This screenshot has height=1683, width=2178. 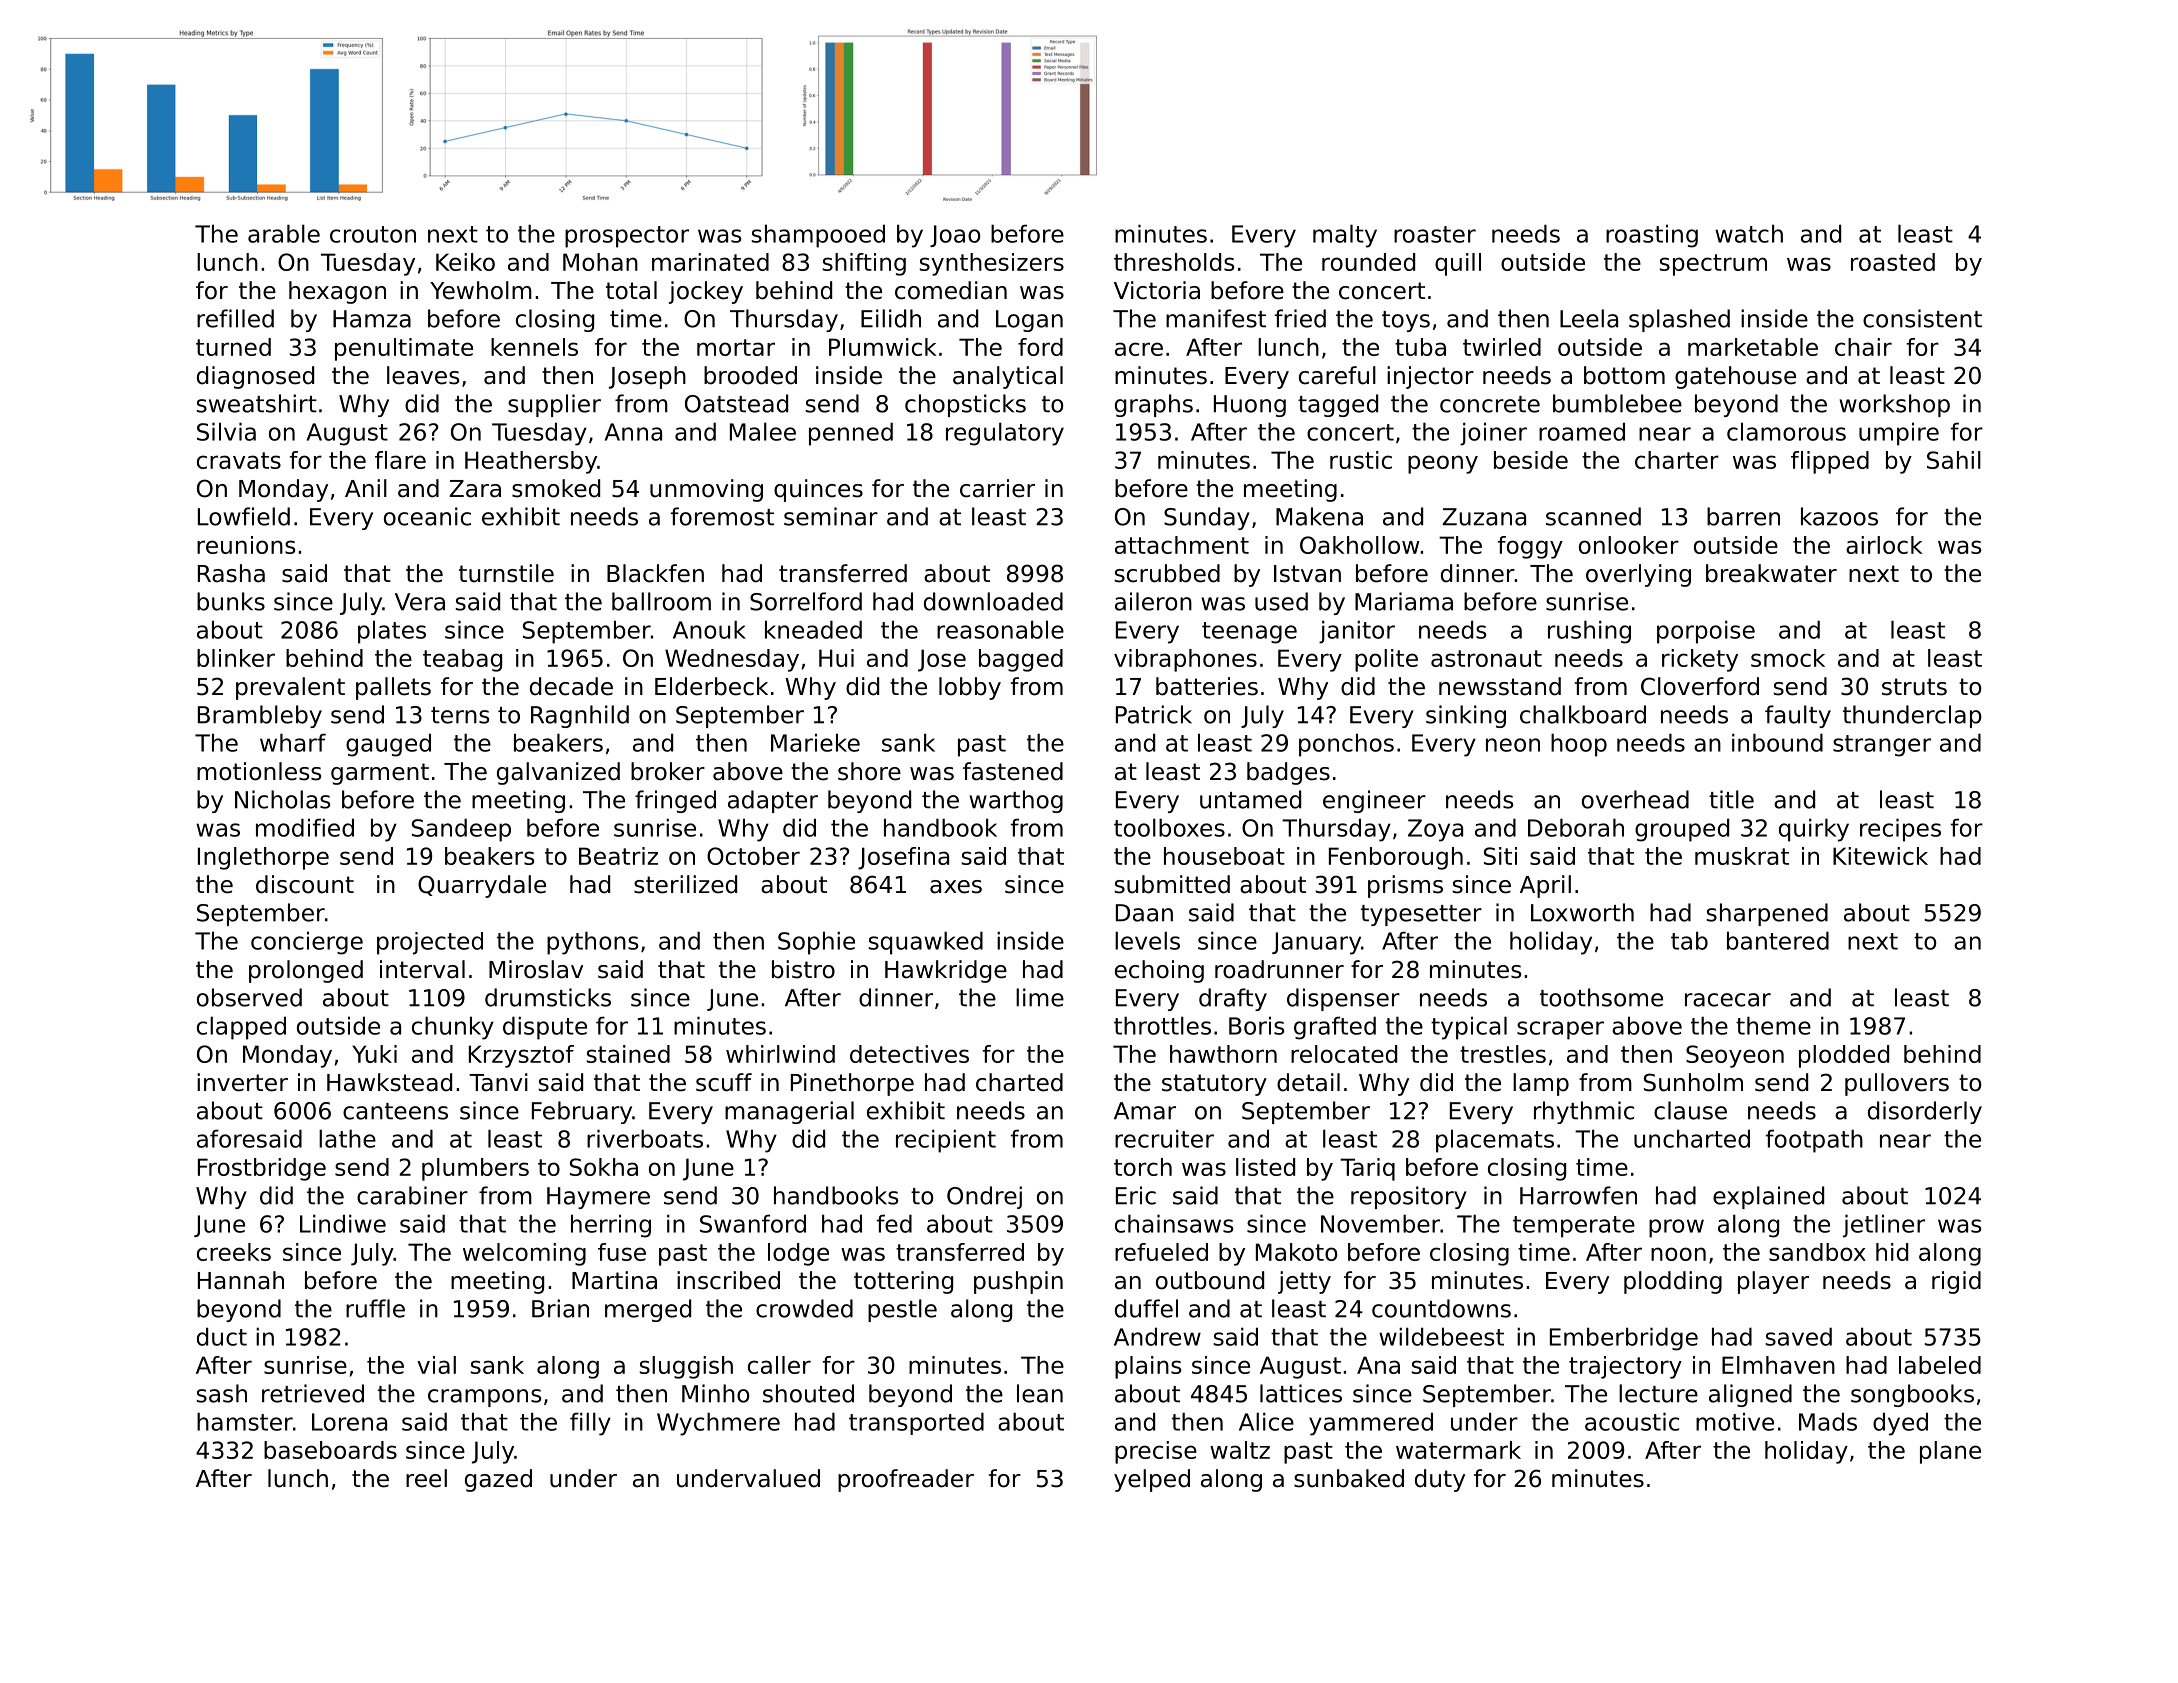 What do you see at coordinates (375, 1308) in the screenshot?
I see `ruffle` at bounding box center [375, 1308].
